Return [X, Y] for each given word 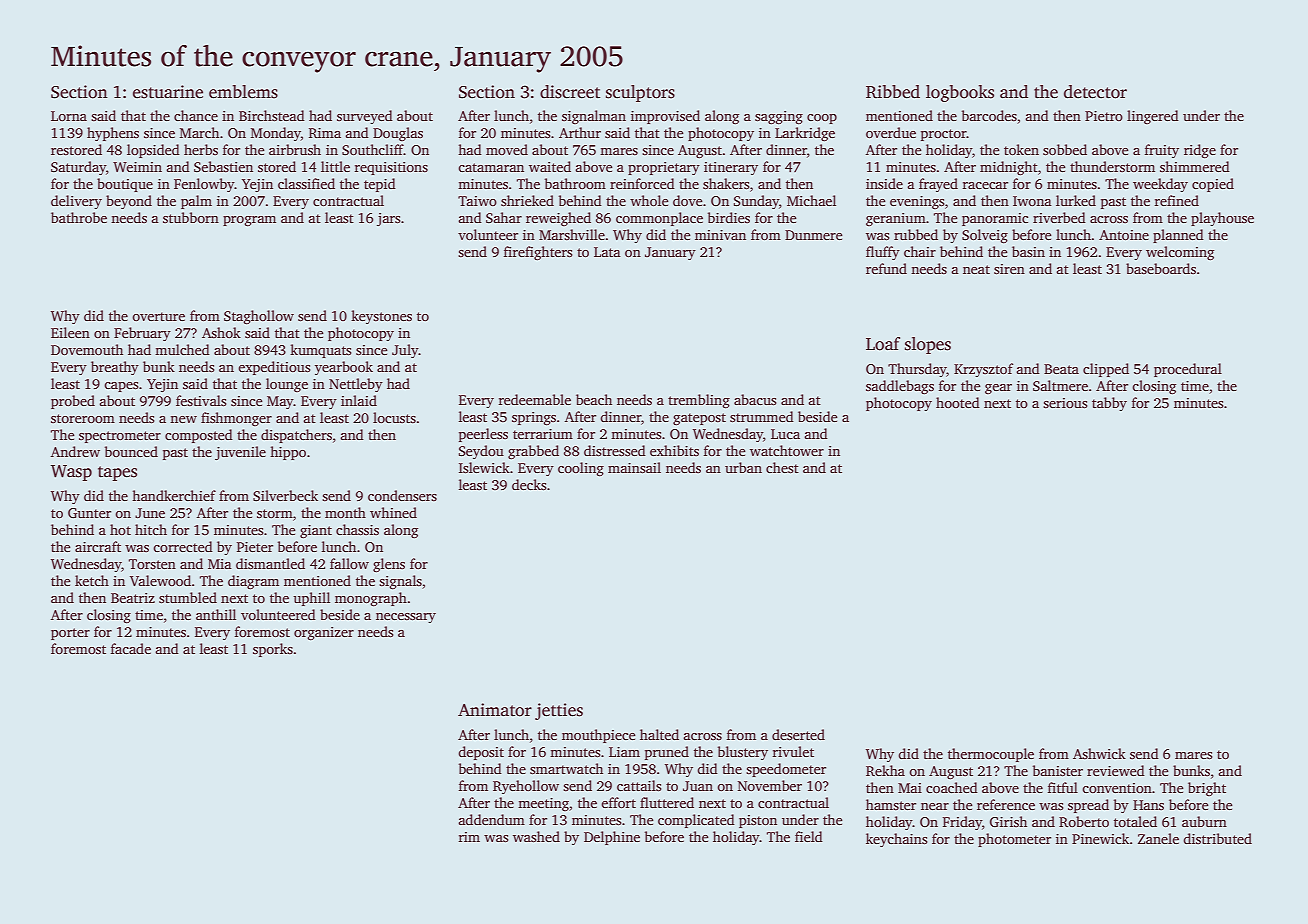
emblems [243, 92]
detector [1095, 92]
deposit [481, 753]
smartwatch [566, 768]
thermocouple [991, 755]
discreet [570, 92]
